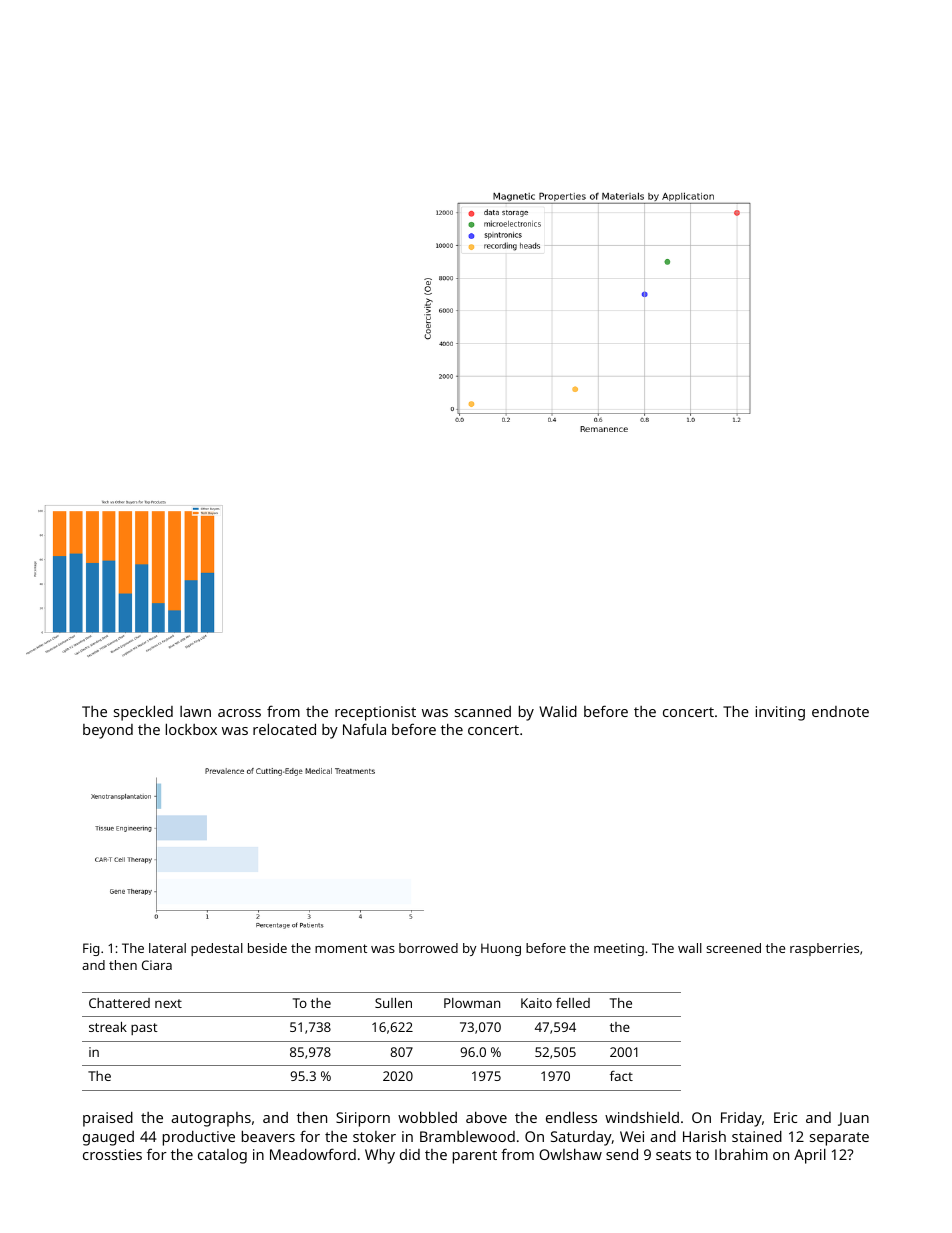 Image resolution: width=952 pixels, height=1233 pixels. Describe the element at coordinates (785, 1117) in the screenshot. I see `Eric` at that location.
